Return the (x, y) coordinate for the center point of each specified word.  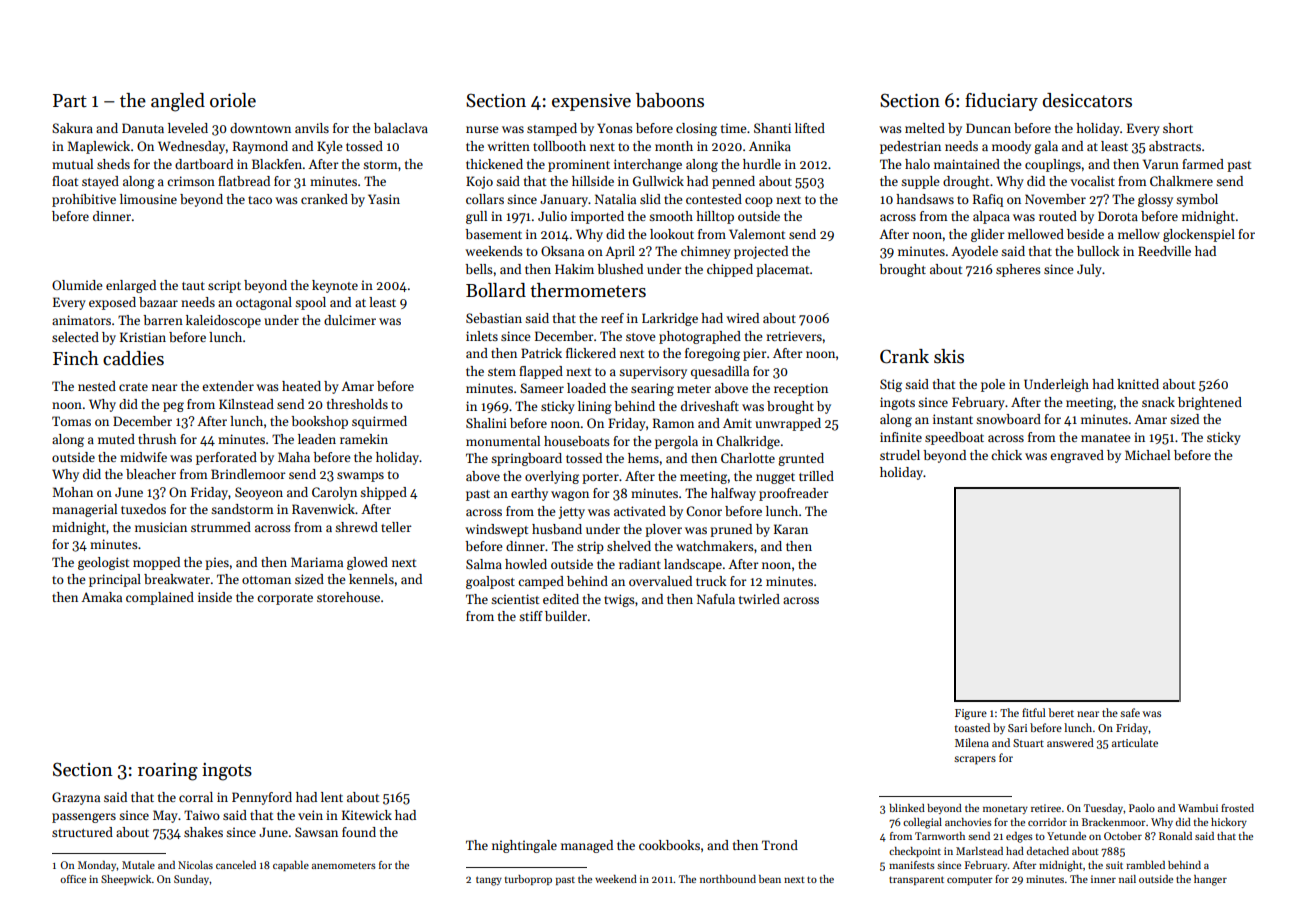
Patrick (541, 353)
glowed (367, 563)
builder (566, 616)
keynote (335, 286)
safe (1130, 712)
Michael (1147, 455)
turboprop (528, 880)
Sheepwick (126, 880)
